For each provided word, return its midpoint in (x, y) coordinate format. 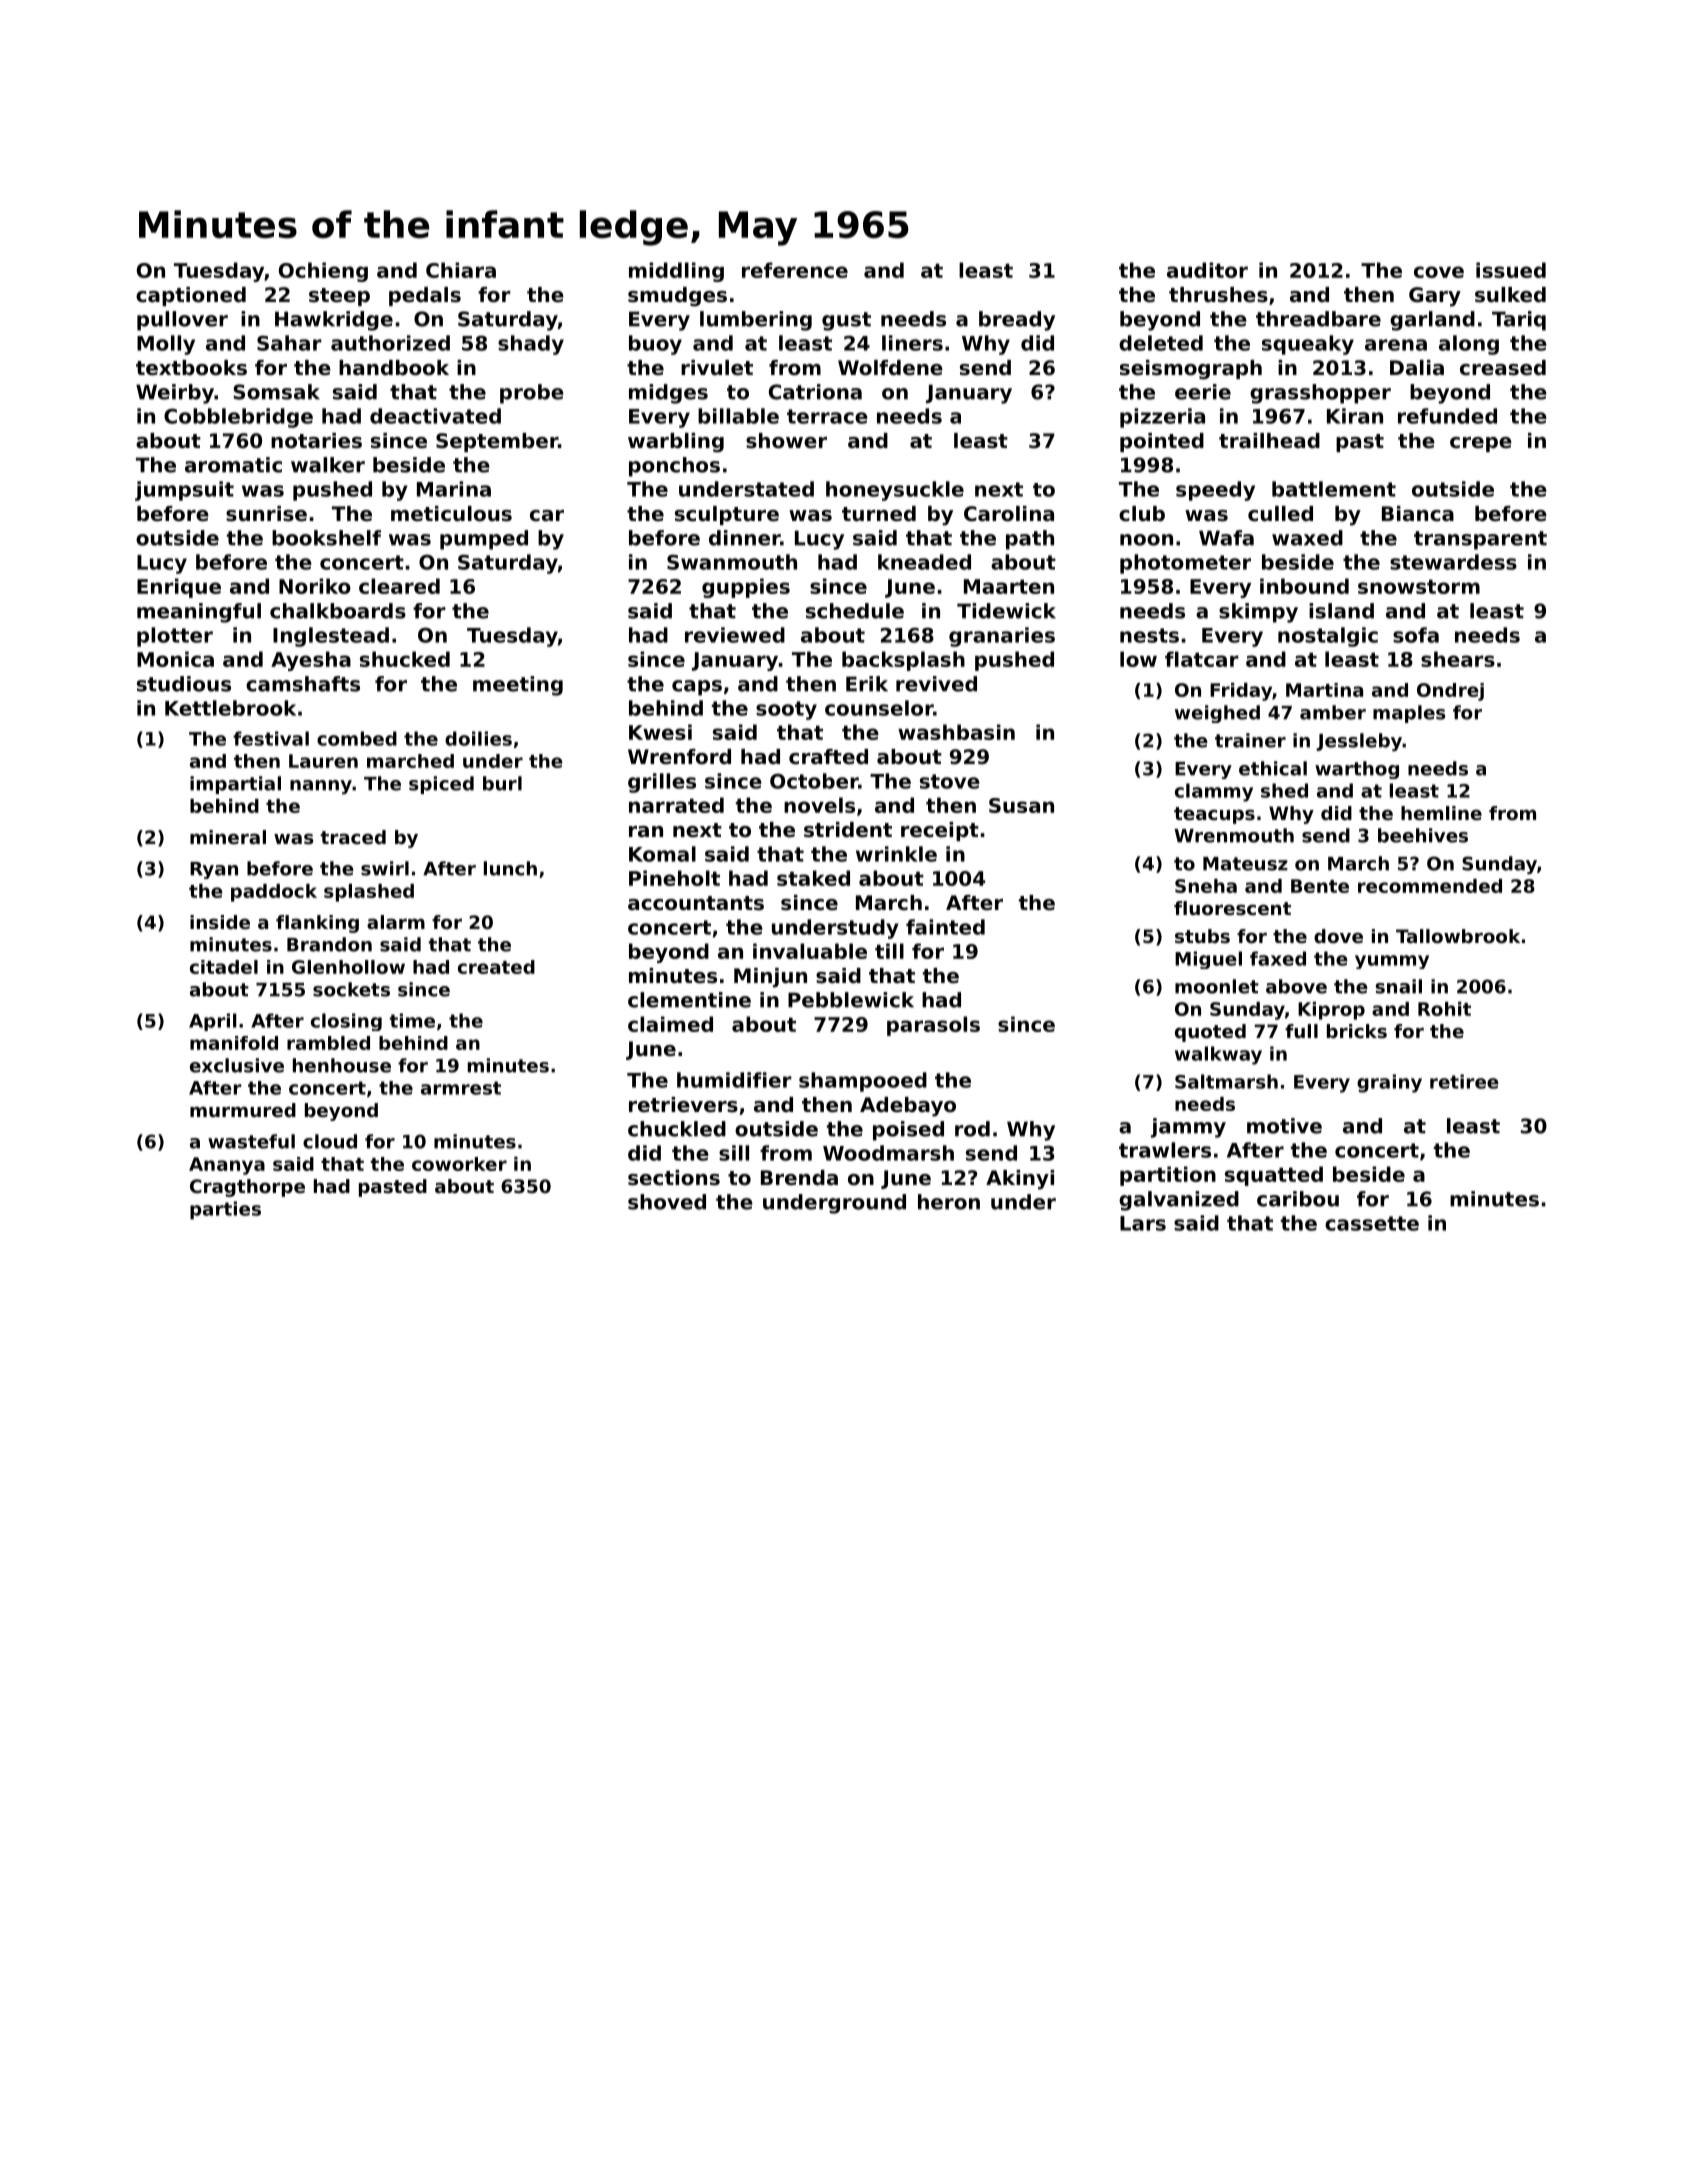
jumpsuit (184, 491)
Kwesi (660, 732)
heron (949, 1202)
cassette (1372, 1223)
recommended (1430, 886)
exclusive (237, 1065)
